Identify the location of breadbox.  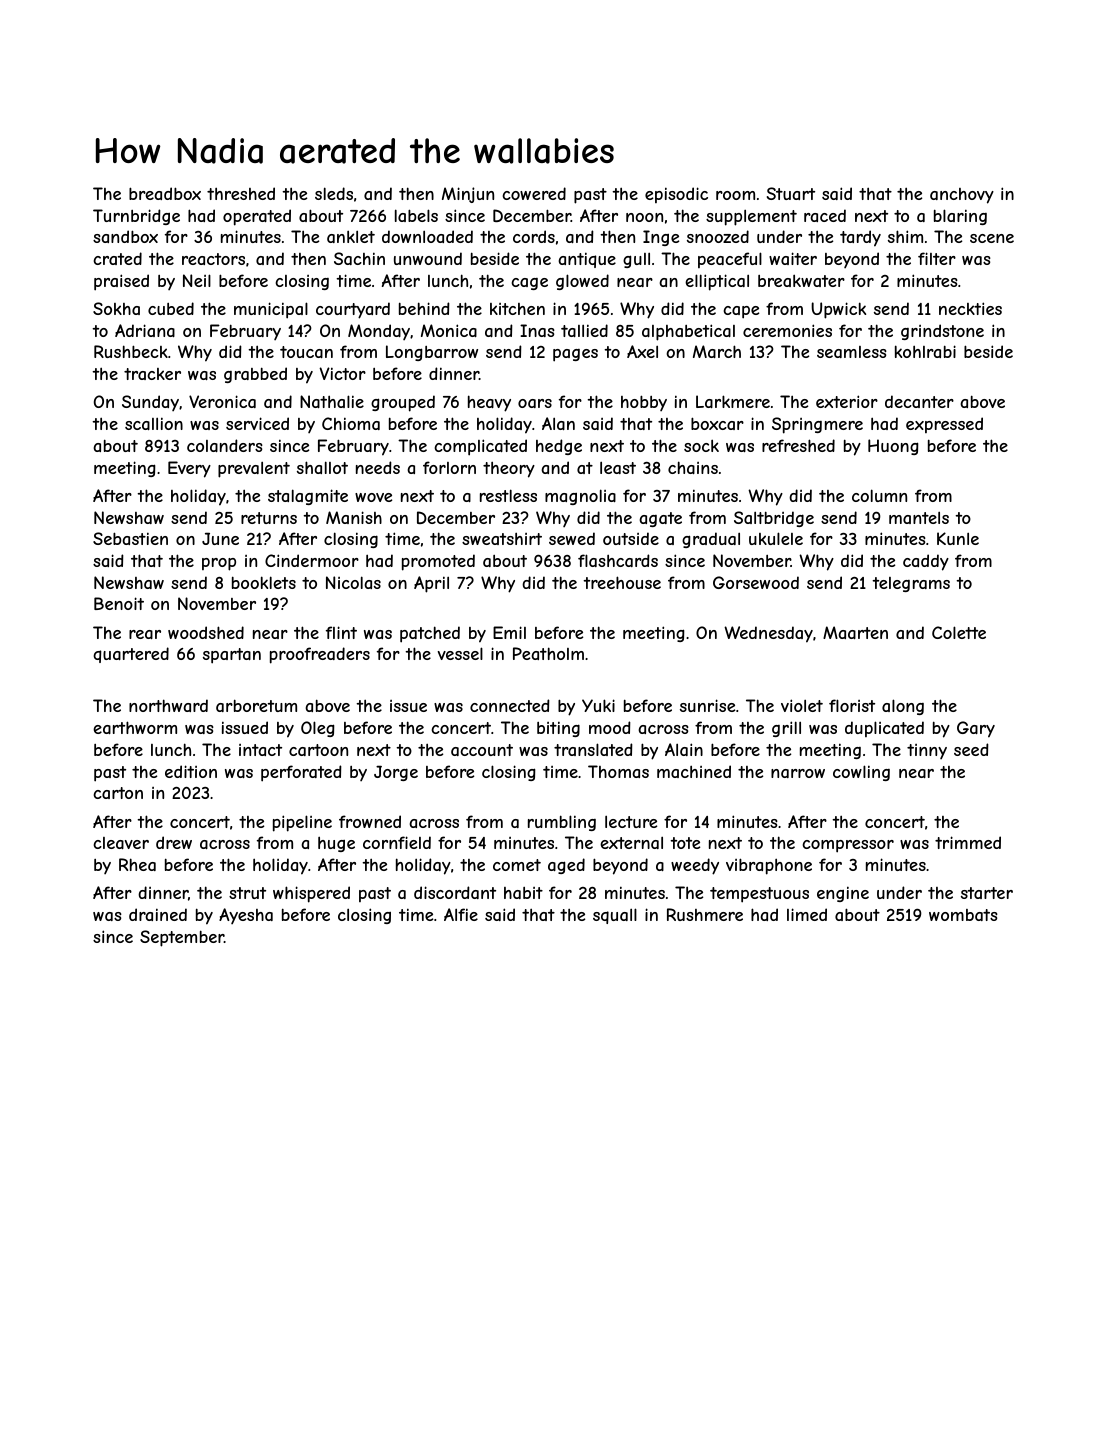
(165, 193).
